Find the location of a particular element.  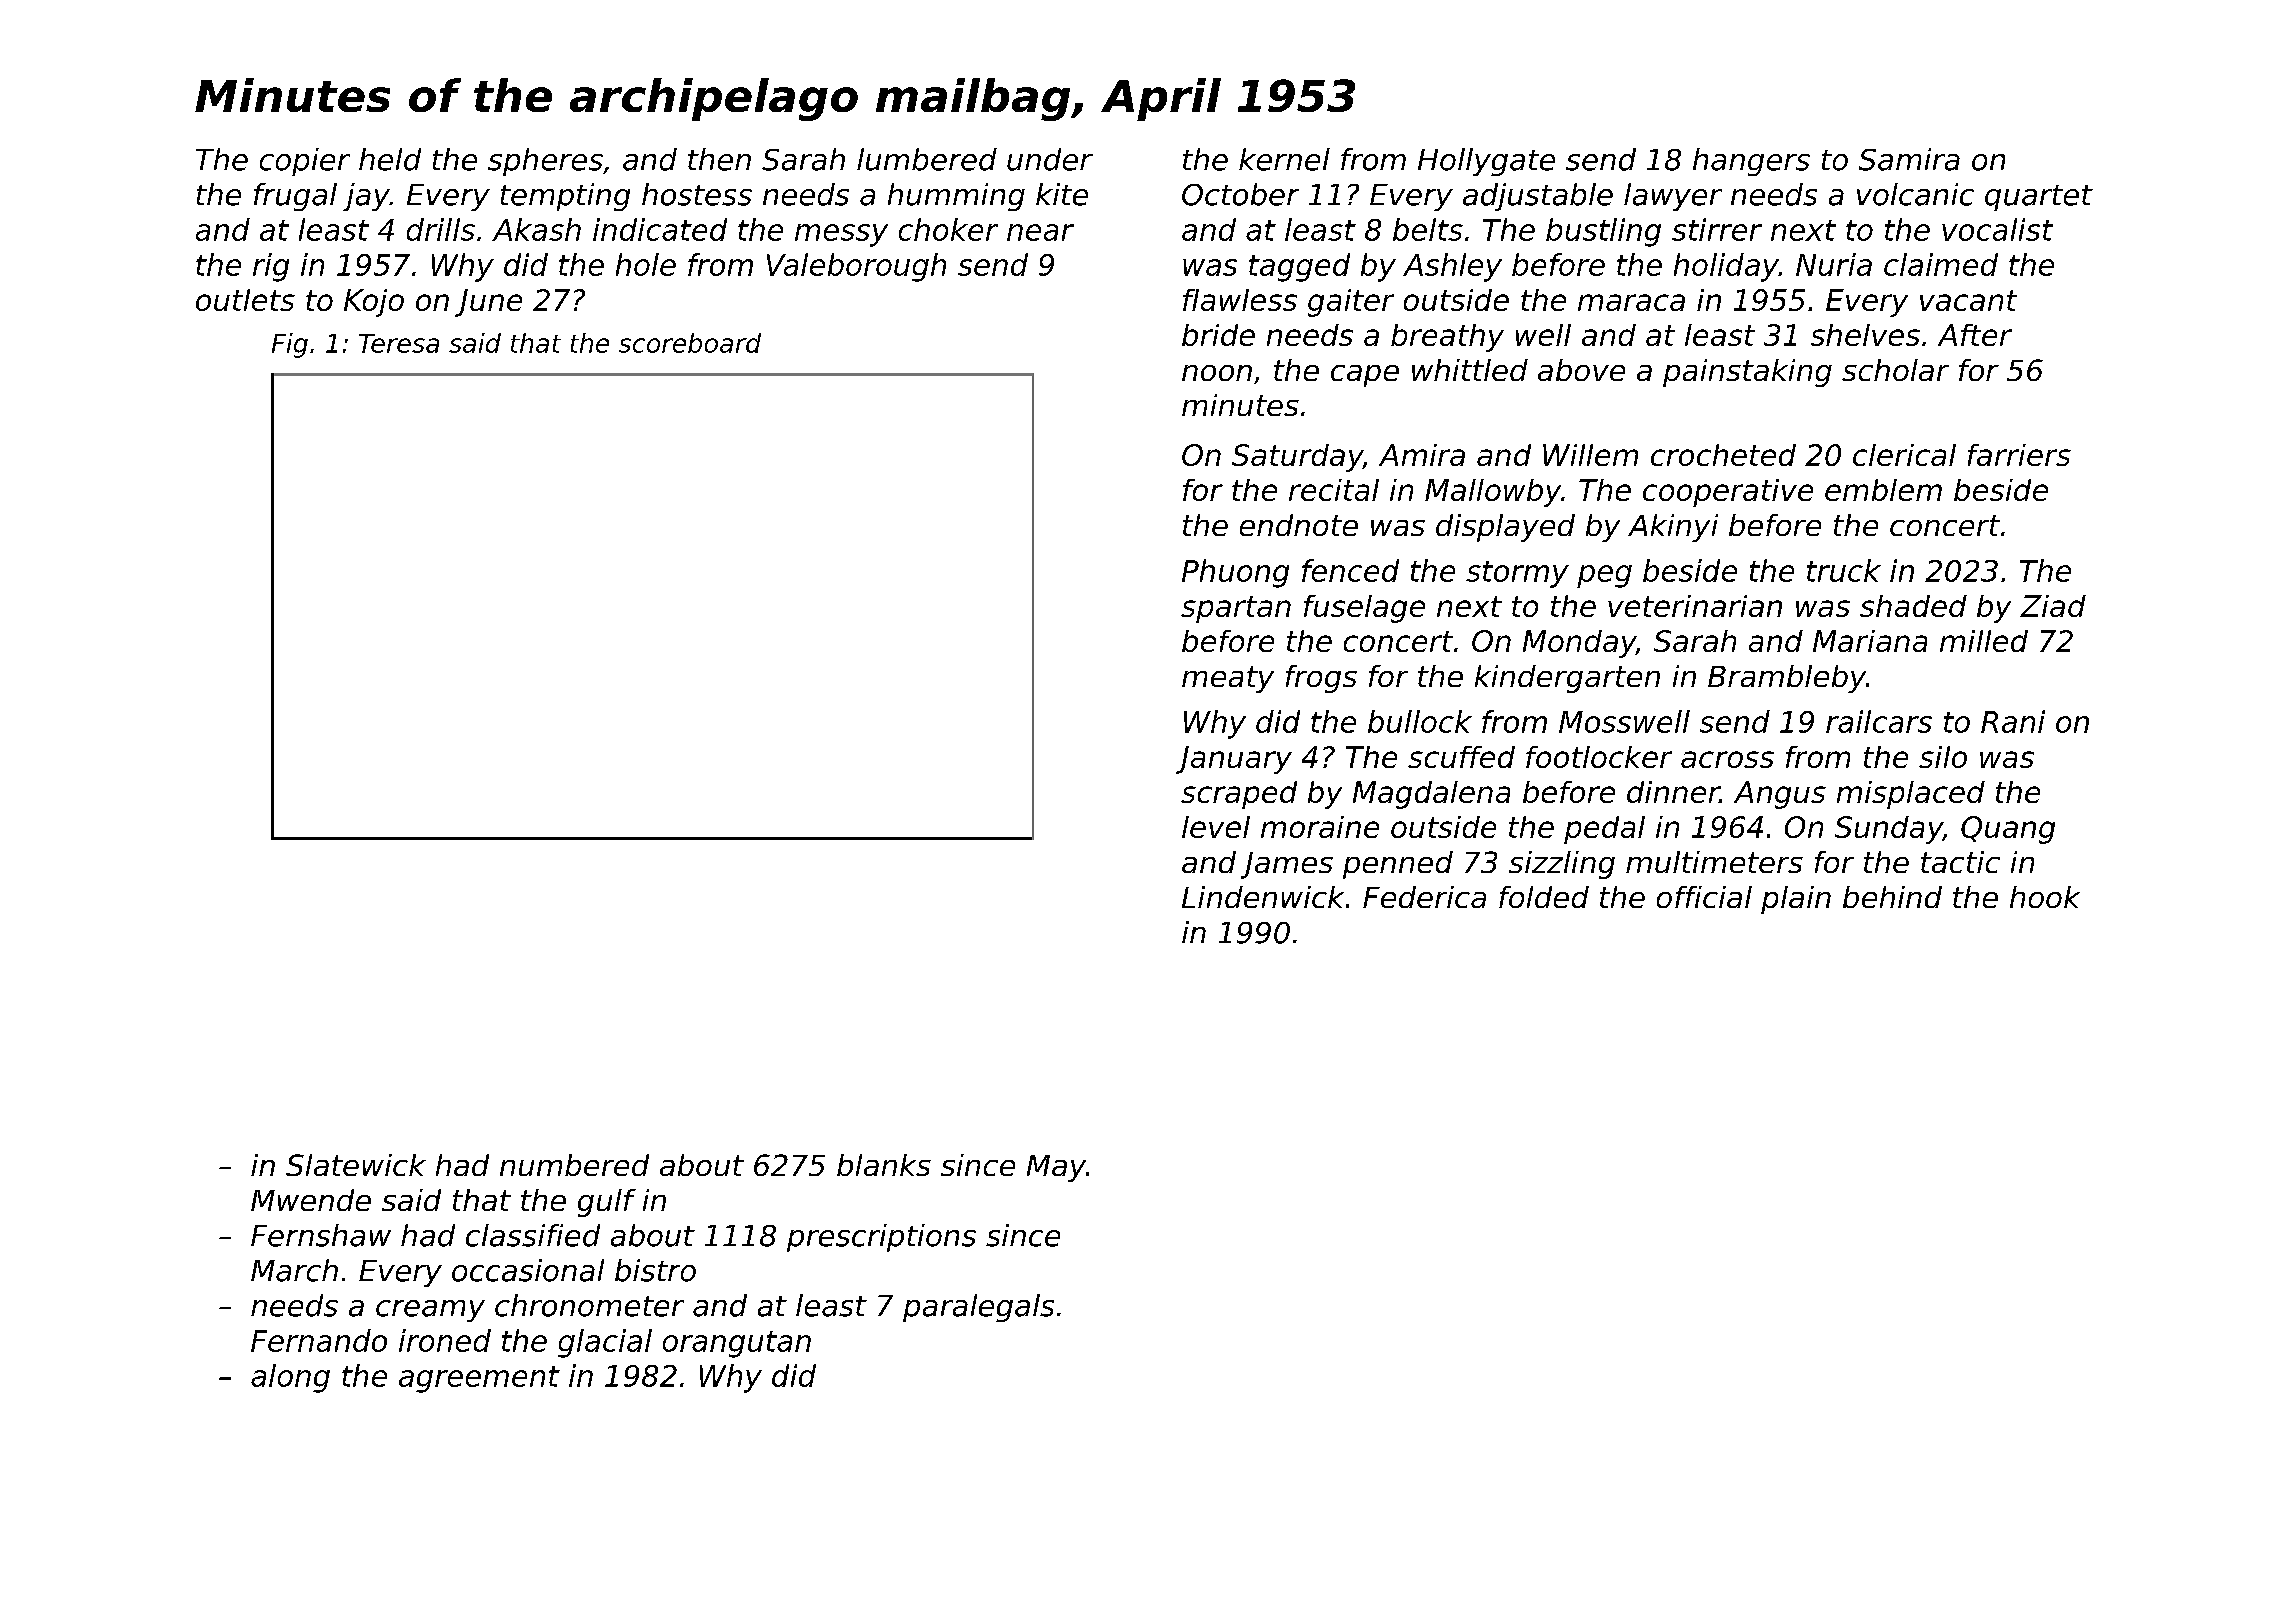

Phuong is located at coordinates (1235, 573).
